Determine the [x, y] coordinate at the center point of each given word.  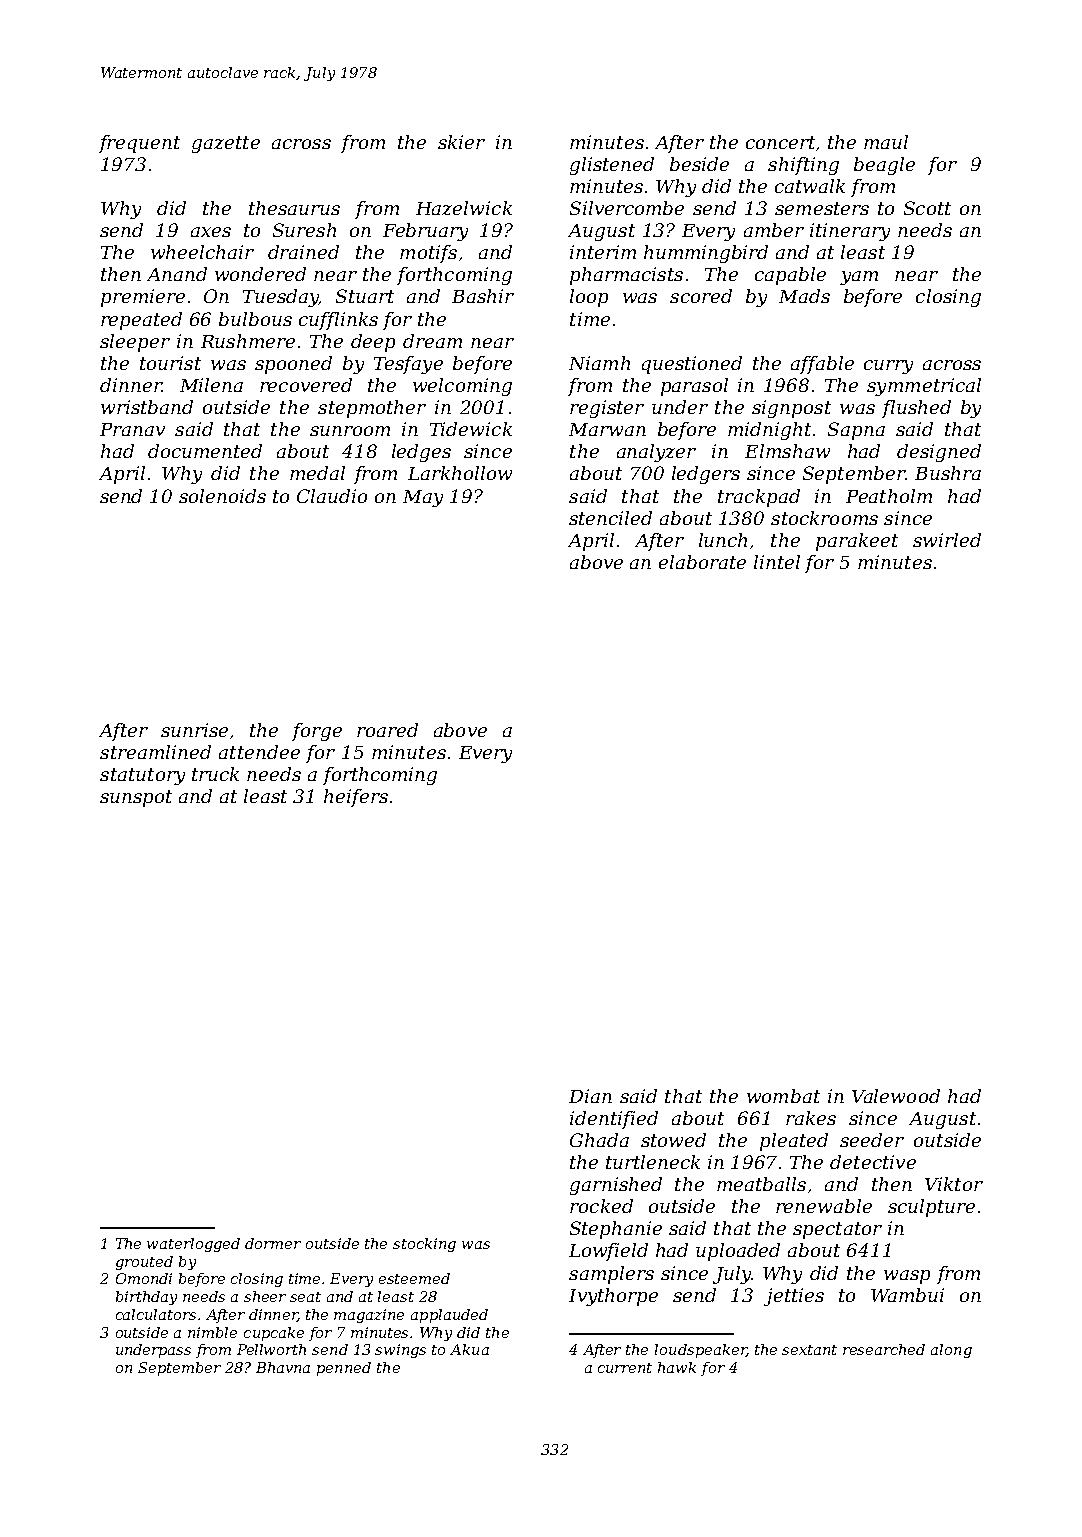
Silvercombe [627, 208]
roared [387, 730]
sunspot [136, 798]
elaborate [702, 562]
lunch [723, 540]
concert [780, 142]
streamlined [155, 752]
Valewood [896, 1096]
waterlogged [193, 1245]
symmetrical [924, 387]
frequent [139, 144]
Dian [590, 1096]
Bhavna [283, 1367]
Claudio [332, 496]
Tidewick [471, 429]
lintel [777, 562]
